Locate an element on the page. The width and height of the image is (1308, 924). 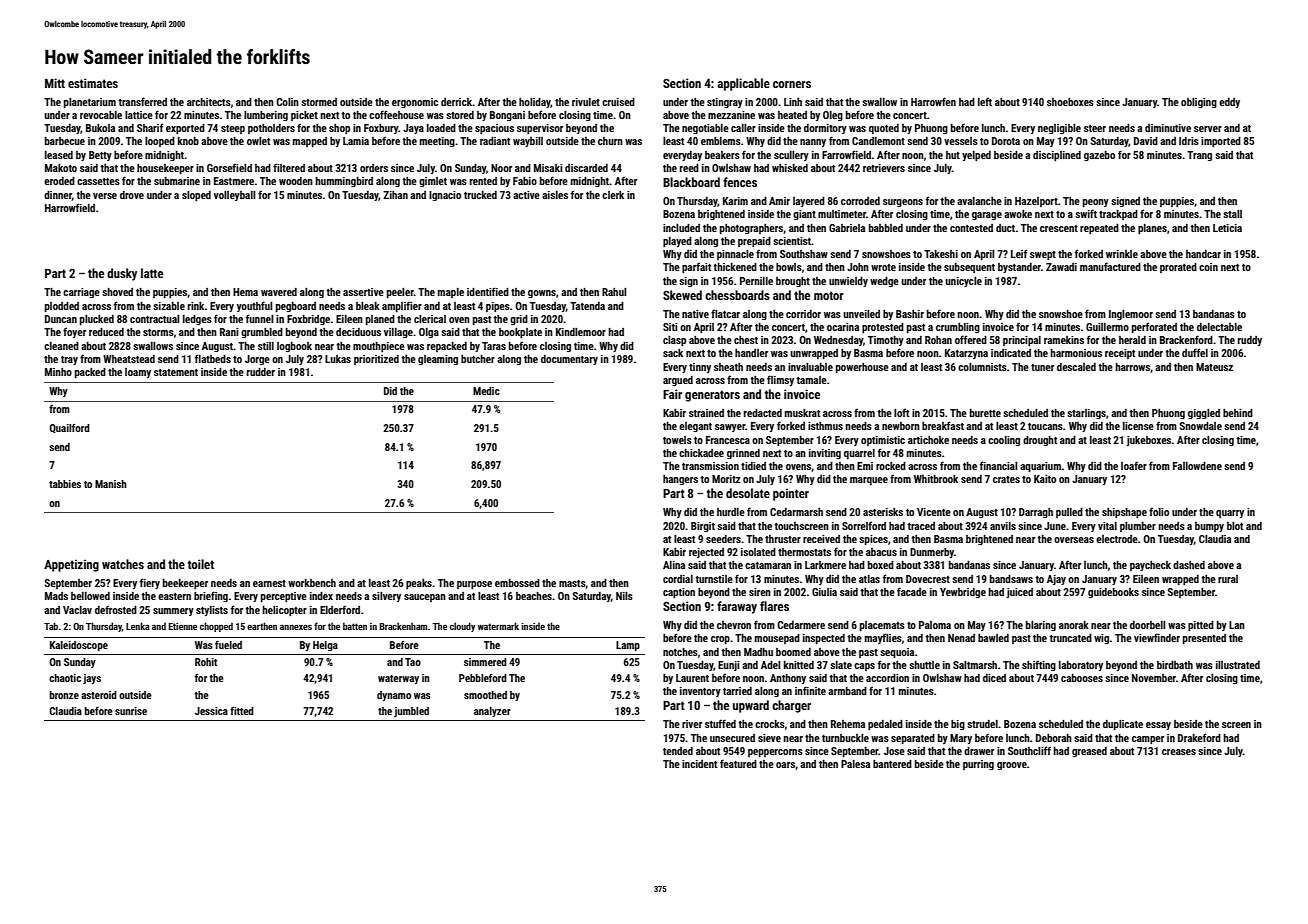
sunrise is located at coordinates (131, 711).
